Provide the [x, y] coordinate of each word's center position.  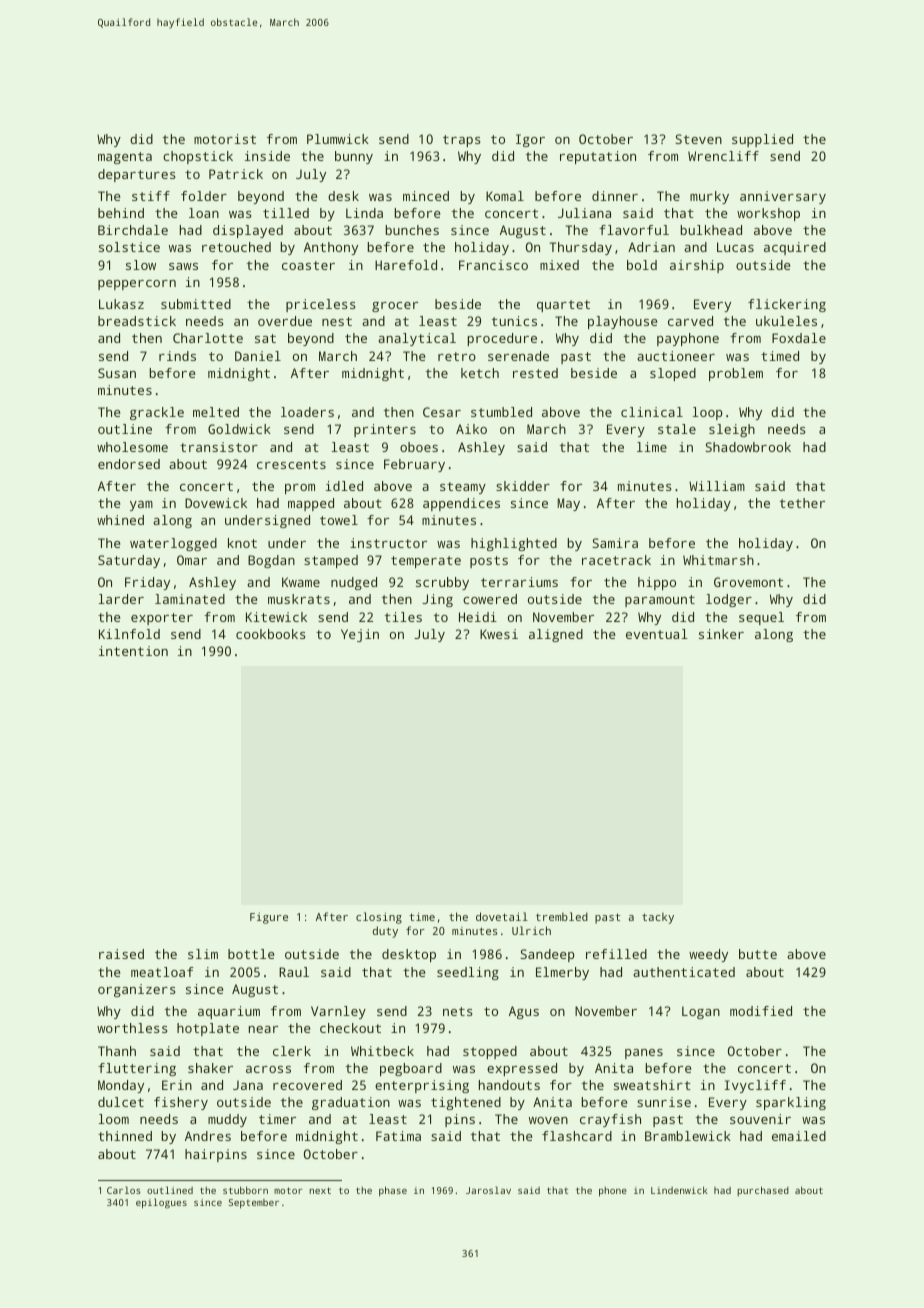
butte [758, 954]
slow [141, 265]
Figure [269, 918]
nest [337, 321]
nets [458, 1011]
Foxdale [799, 338]
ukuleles [786, 321]
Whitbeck [382, 1051]
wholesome [132, 447]
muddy [227, 1120]
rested [535, 373]
